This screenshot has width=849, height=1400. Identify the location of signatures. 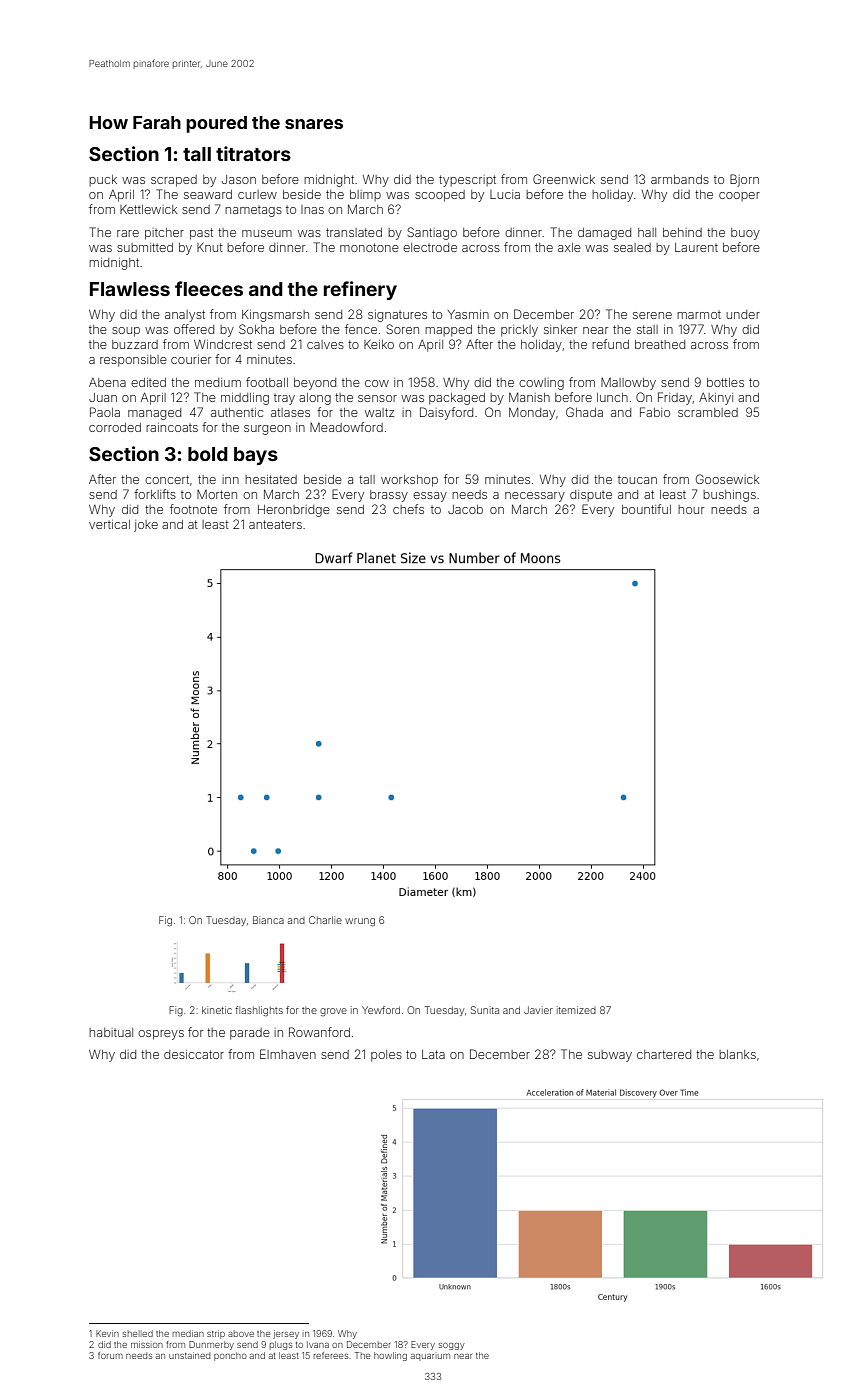
(397, 316).
